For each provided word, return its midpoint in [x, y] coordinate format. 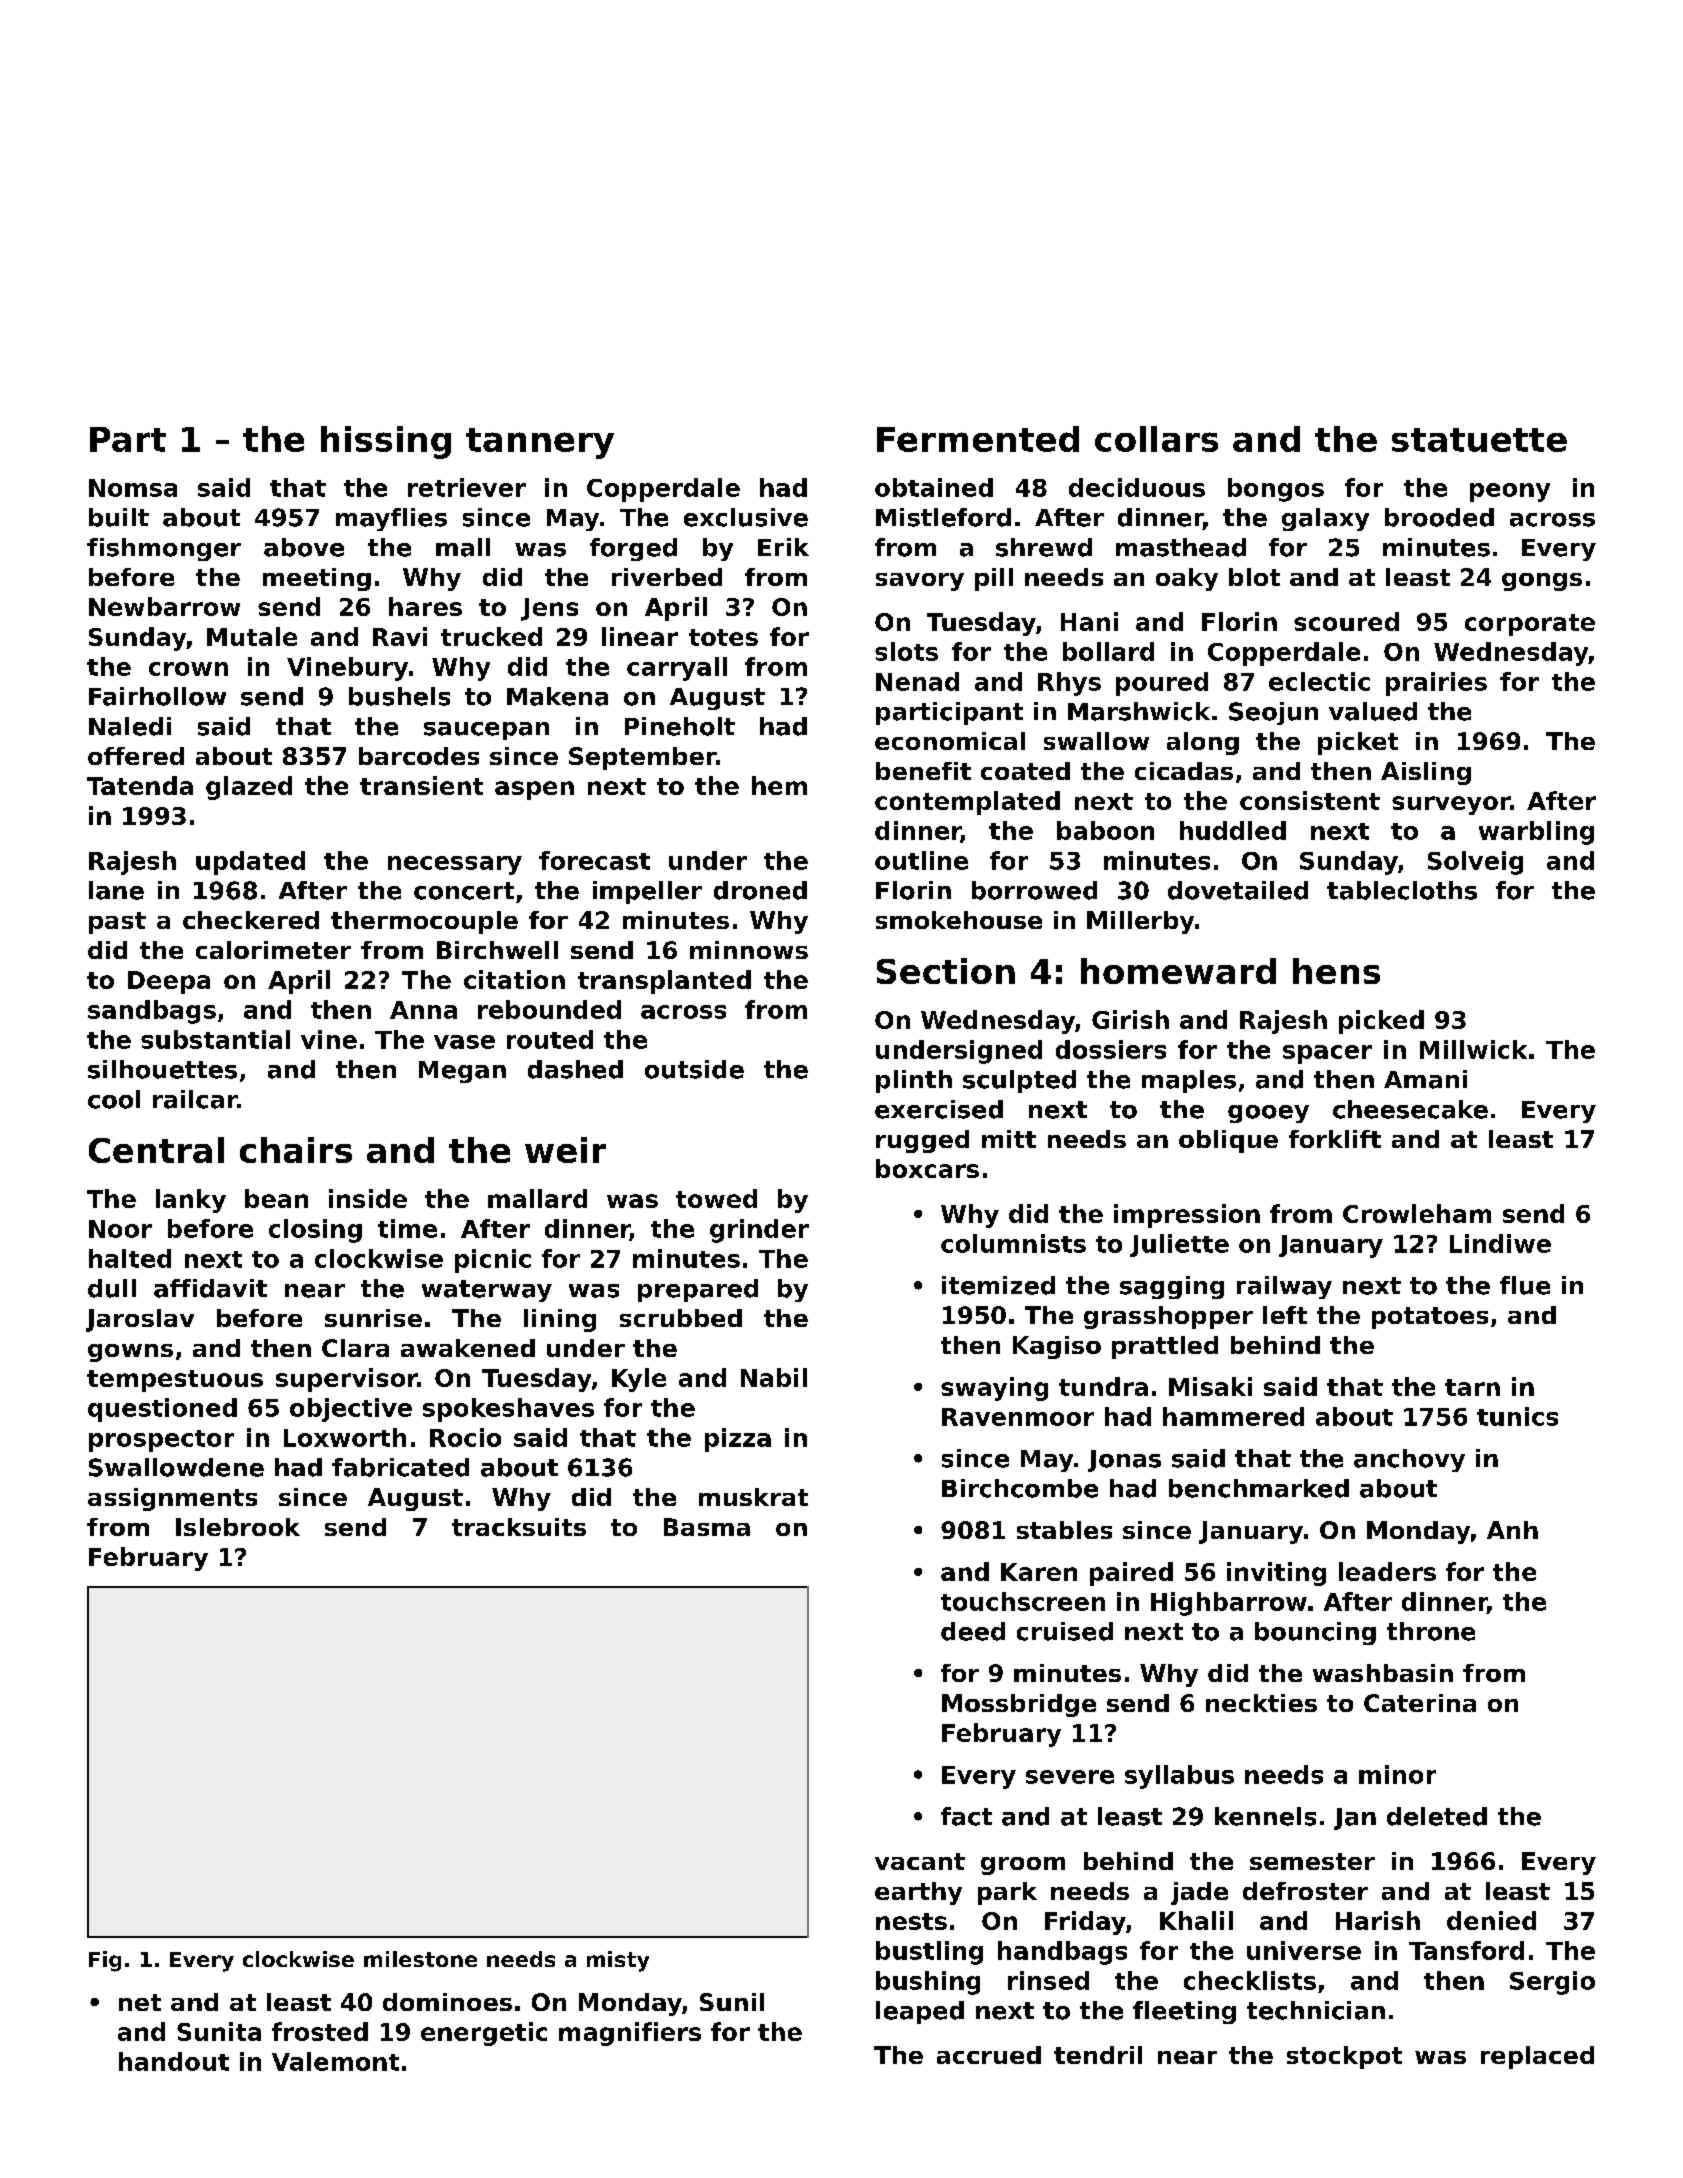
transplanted [664, 982]
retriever [467, 487]
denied [1491, 1920]
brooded [1439, 517]
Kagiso [1057, 1347]
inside [368, 1198]
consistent [1310, 800]
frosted [320, 2031]
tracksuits [519, 1527]
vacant [920, 1861]
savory [920, 582]
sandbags [152, 1012]
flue [1525, 1285]
